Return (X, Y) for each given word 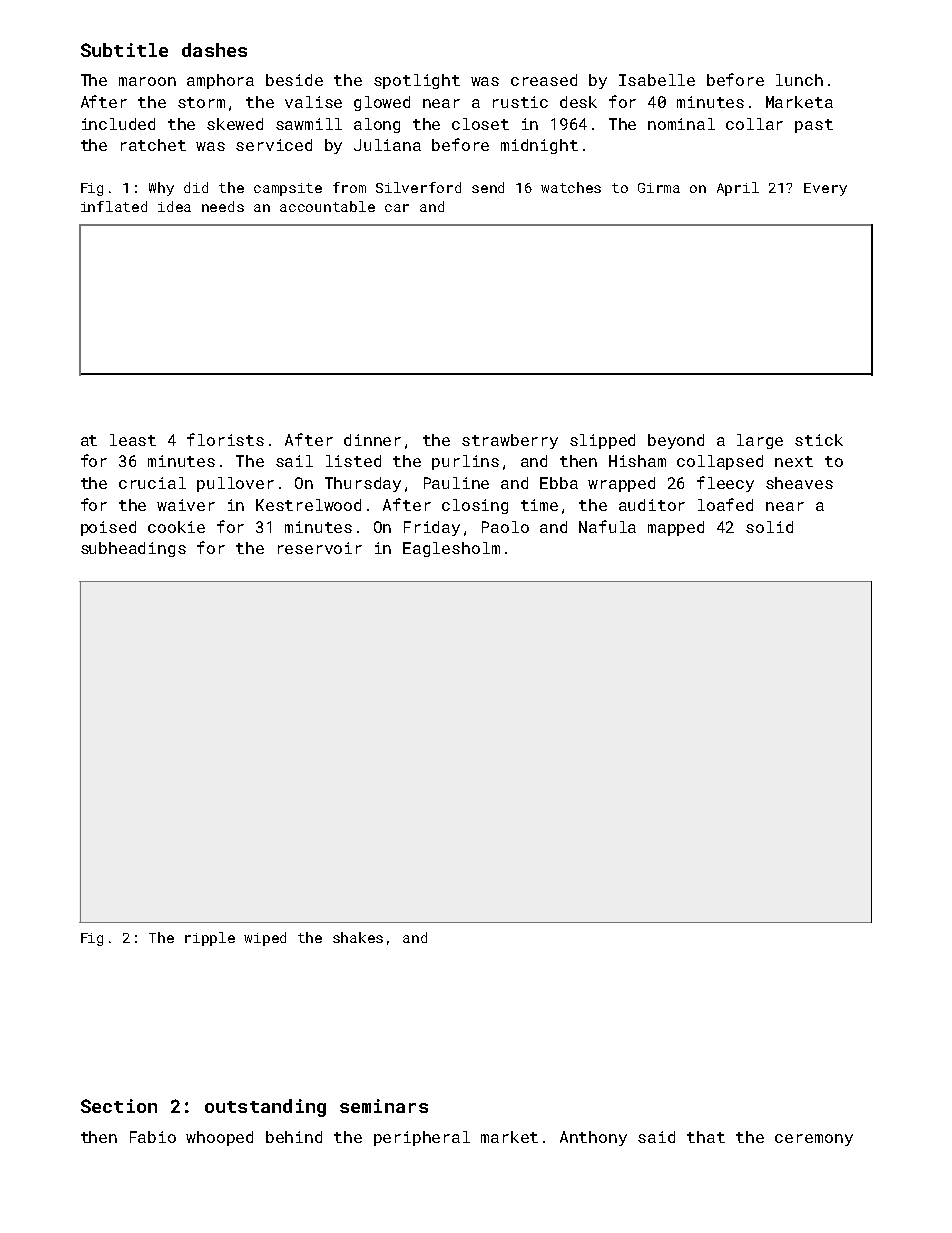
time (539, 505)
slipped (602, 441)
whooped (219, 1138)
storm (201, 102)
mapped (676, 528)
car (397, 208)
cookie (176, 527)
